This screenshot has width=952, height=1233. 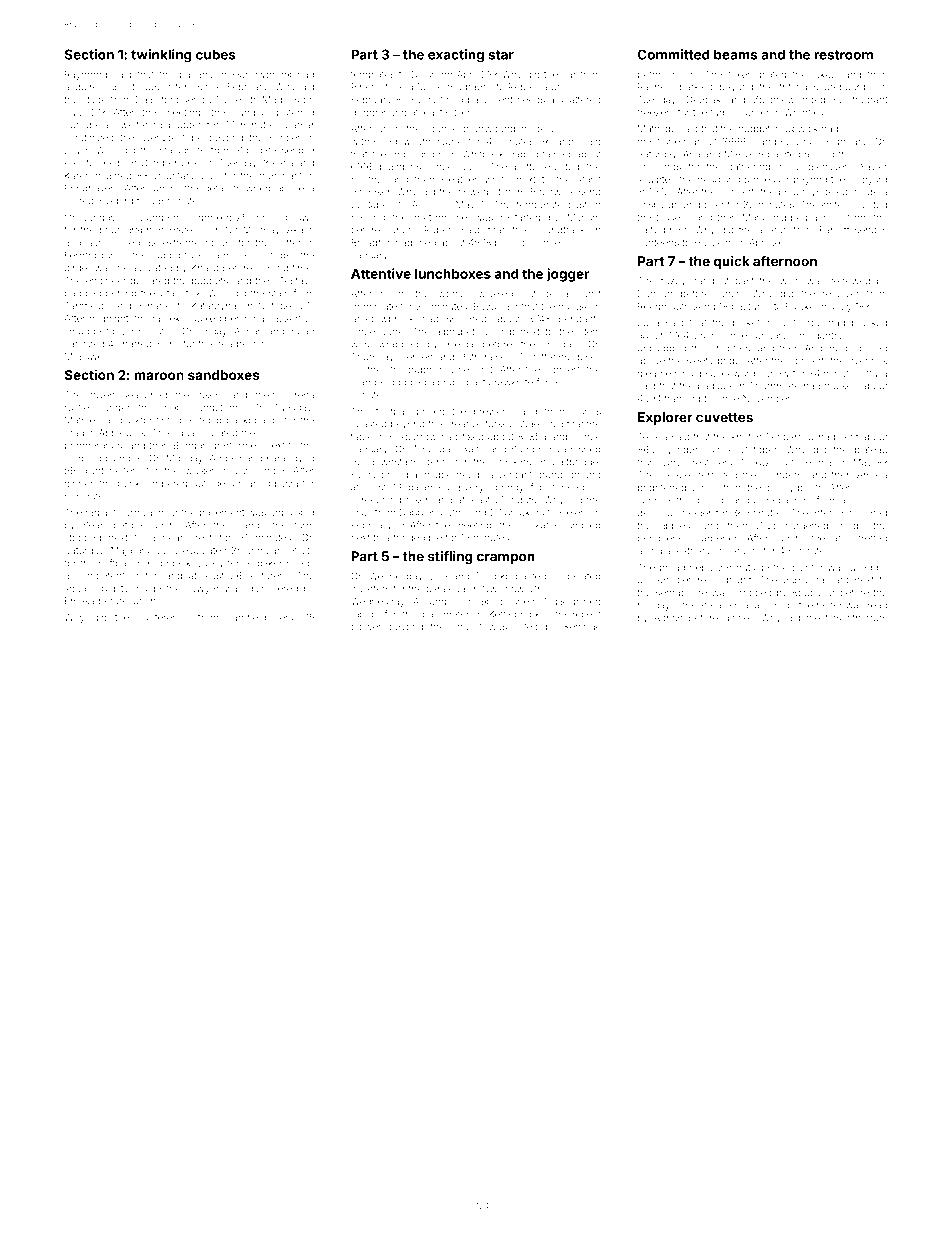 What do you see at coordinates (871, 450) in the screenshot?
I see `plateau` at bounding box center [871, 450].
